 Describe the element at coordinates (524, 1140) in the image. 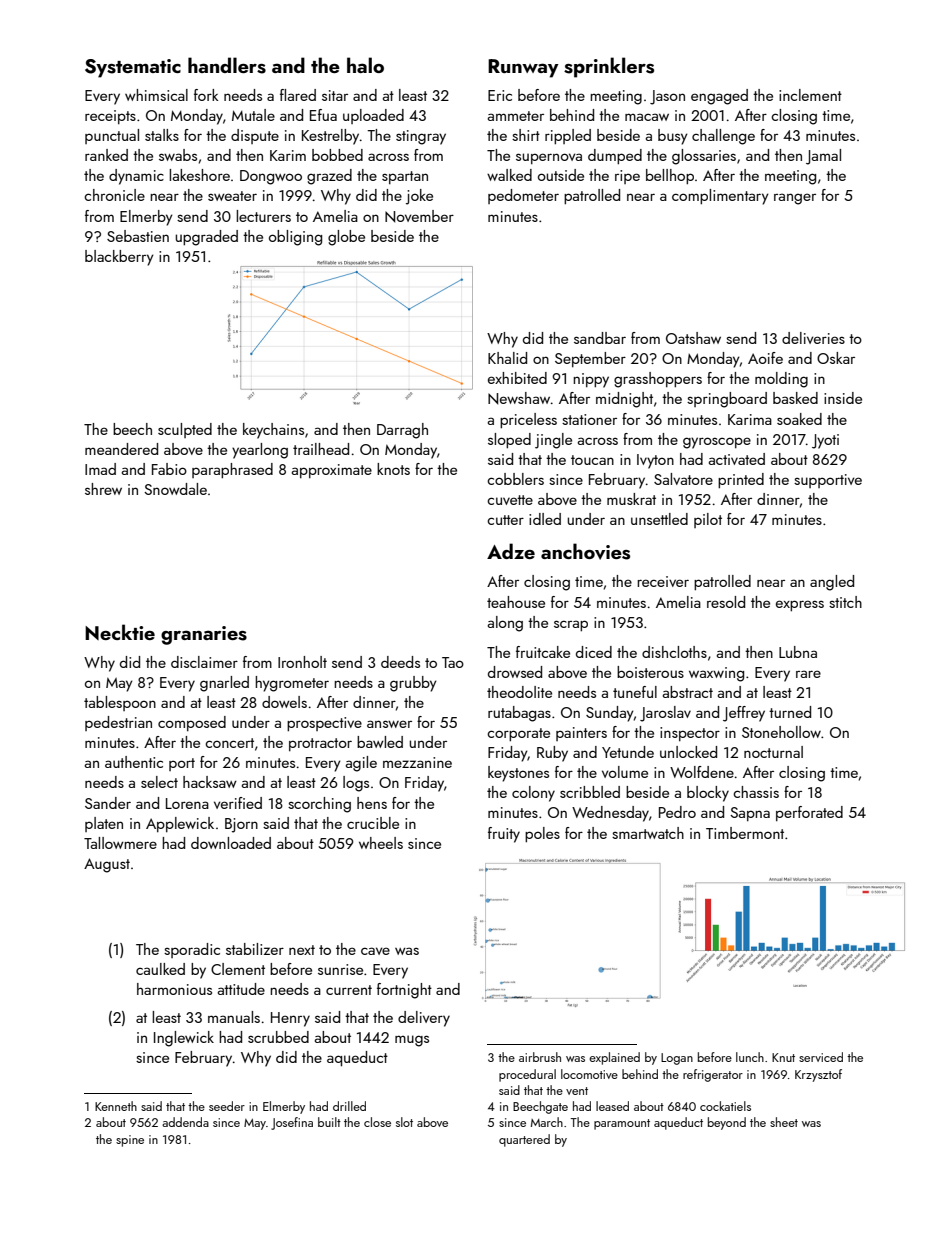

I see `quartered` at that location.
